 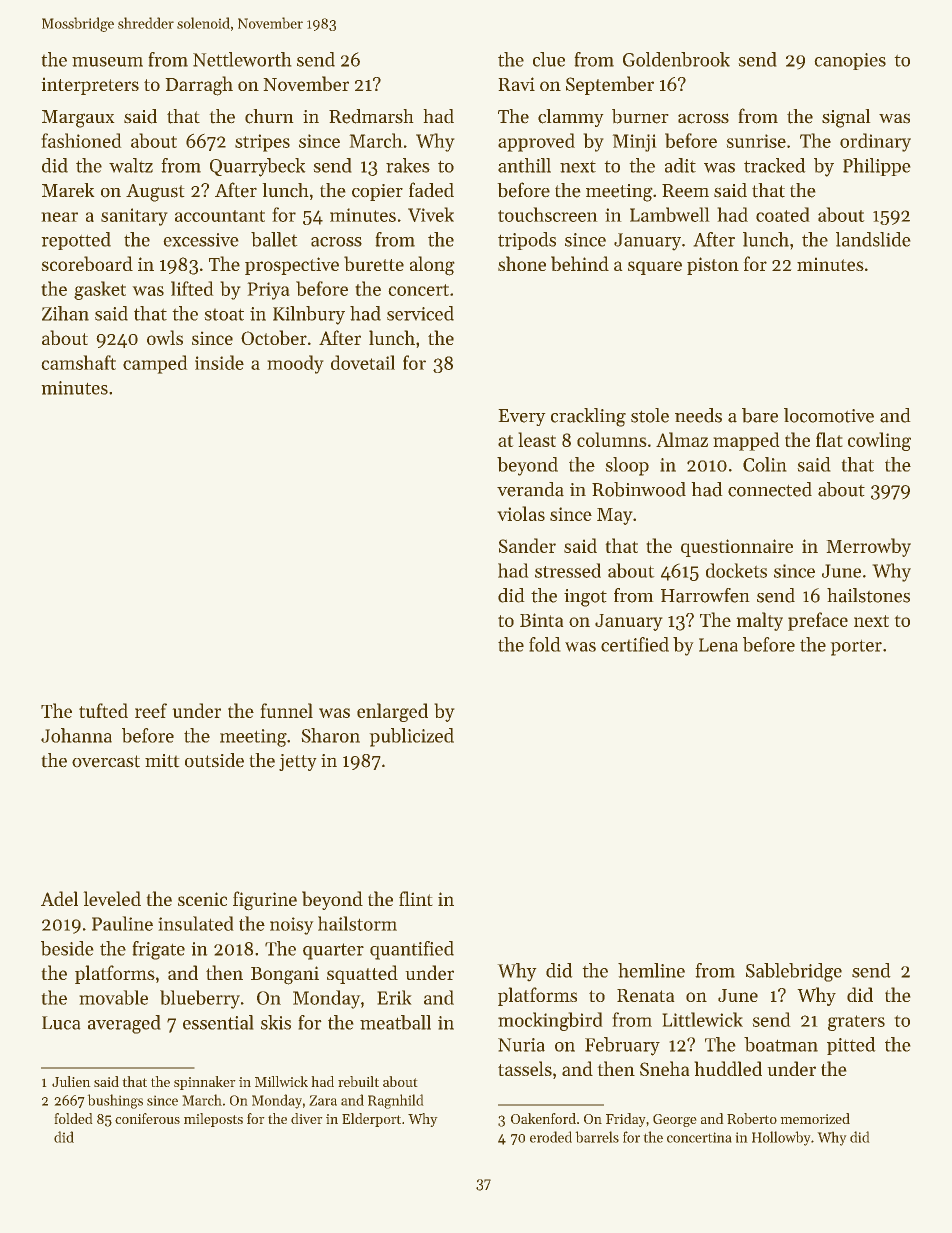 What do you see at coordinates (371, 1120) in the document?
I see `Elderport` at bounding box center [371, 1120].
